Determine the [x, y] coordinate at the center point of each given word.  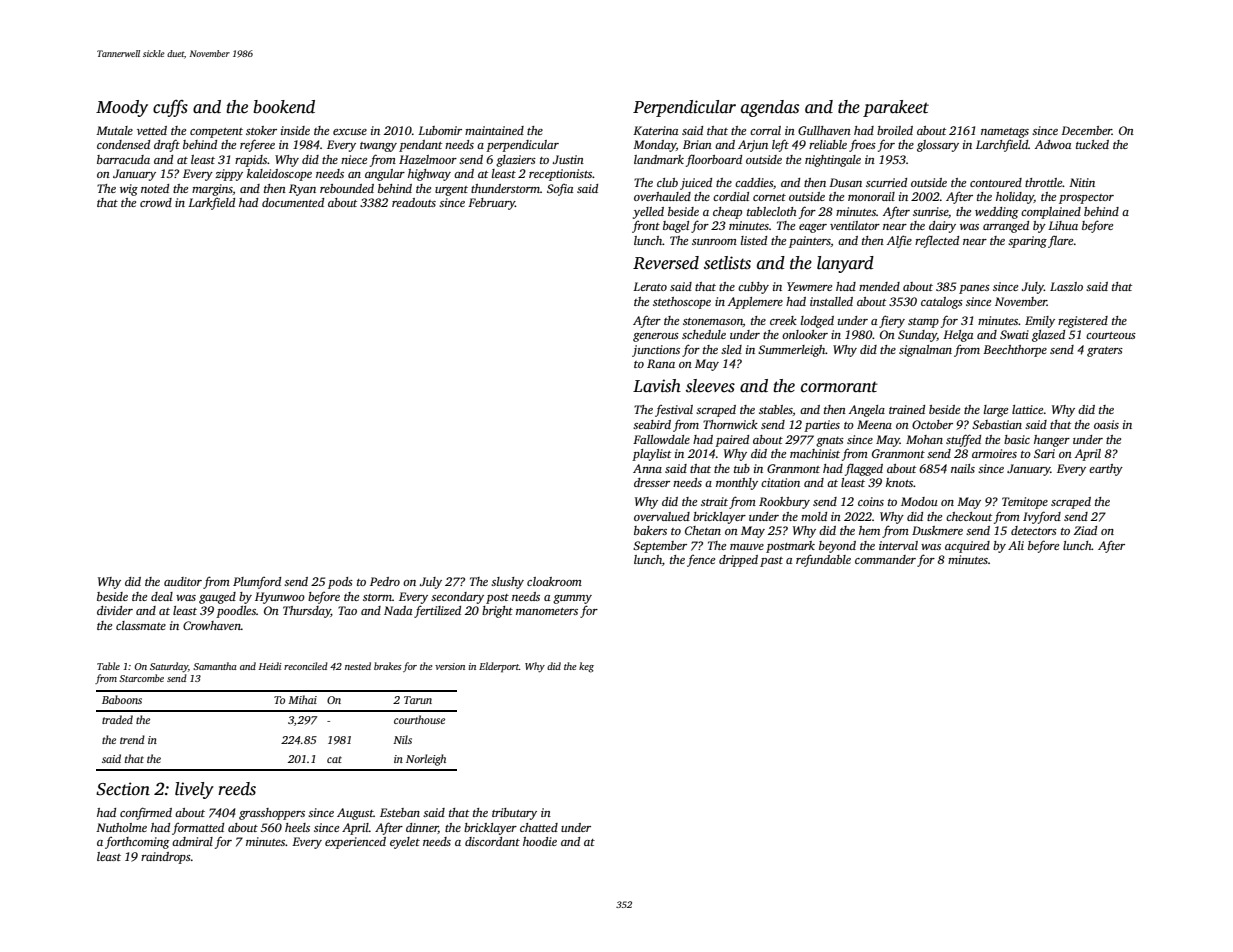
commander [885, 559]
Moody [122, 108]
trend [132, 739]
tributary [514, 814]
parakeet [896, 108]
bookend [284, 107]
